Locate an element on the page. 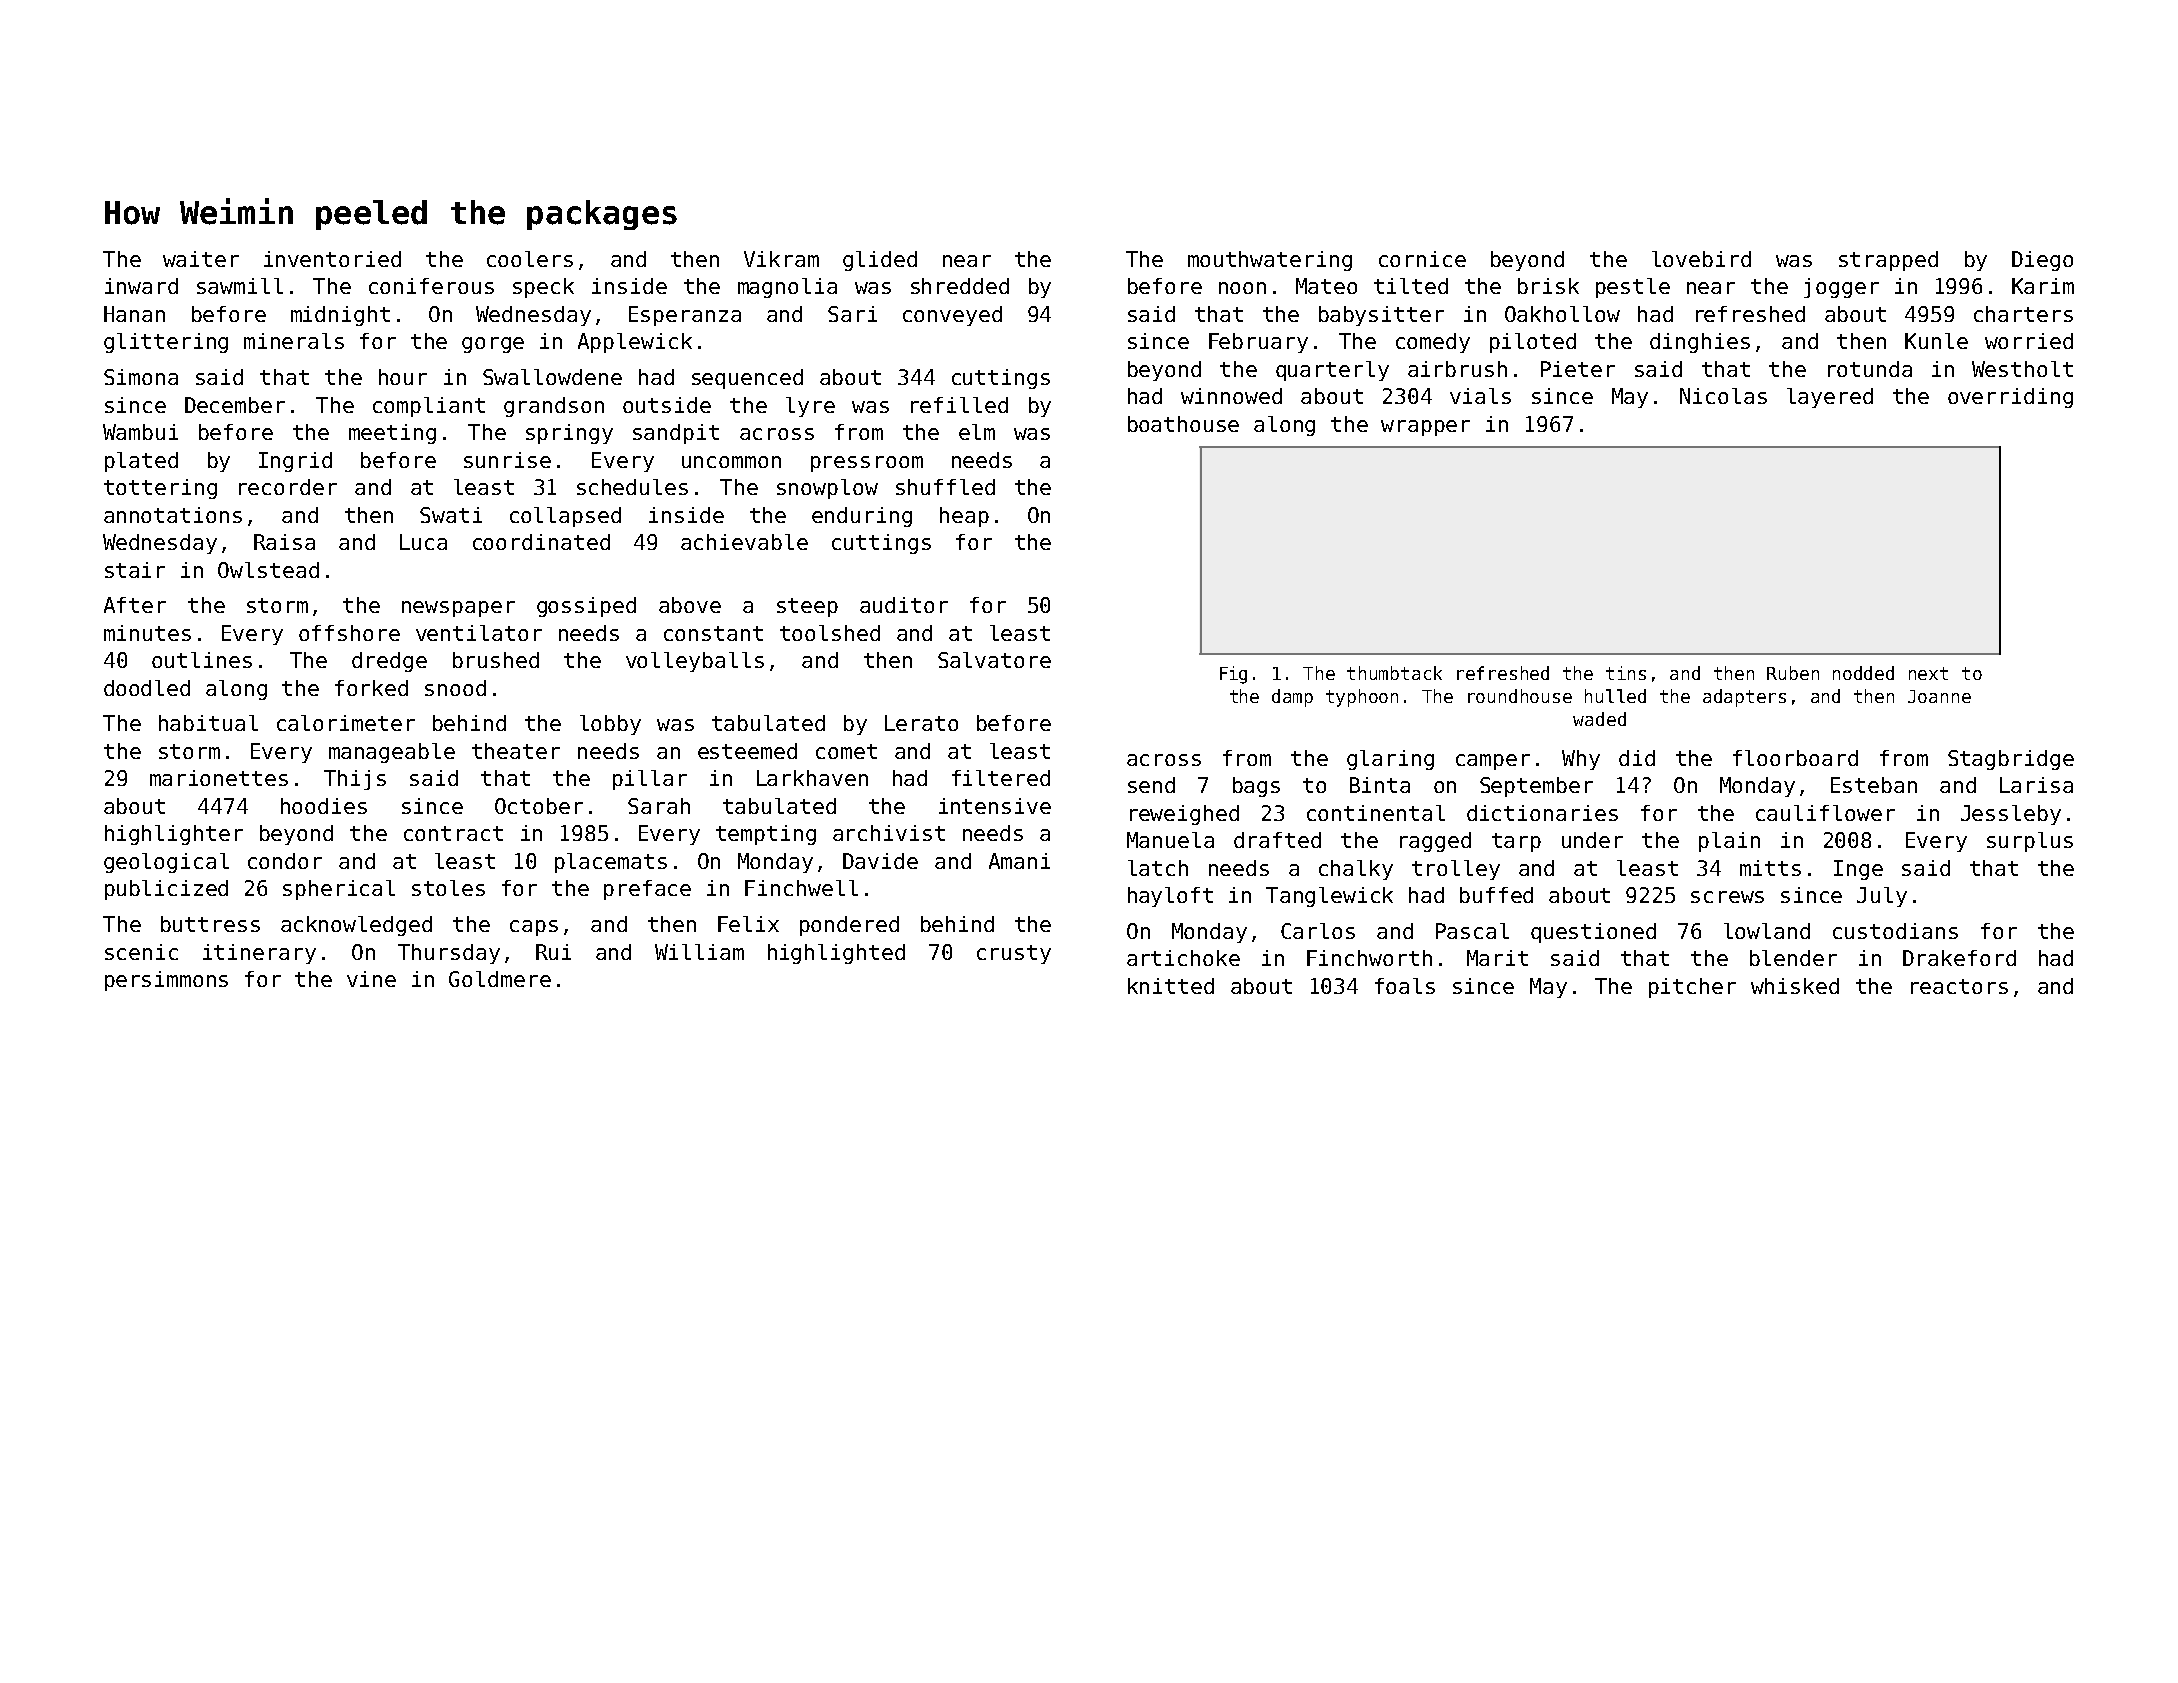  refilled is located at coordinates (959, 405).
